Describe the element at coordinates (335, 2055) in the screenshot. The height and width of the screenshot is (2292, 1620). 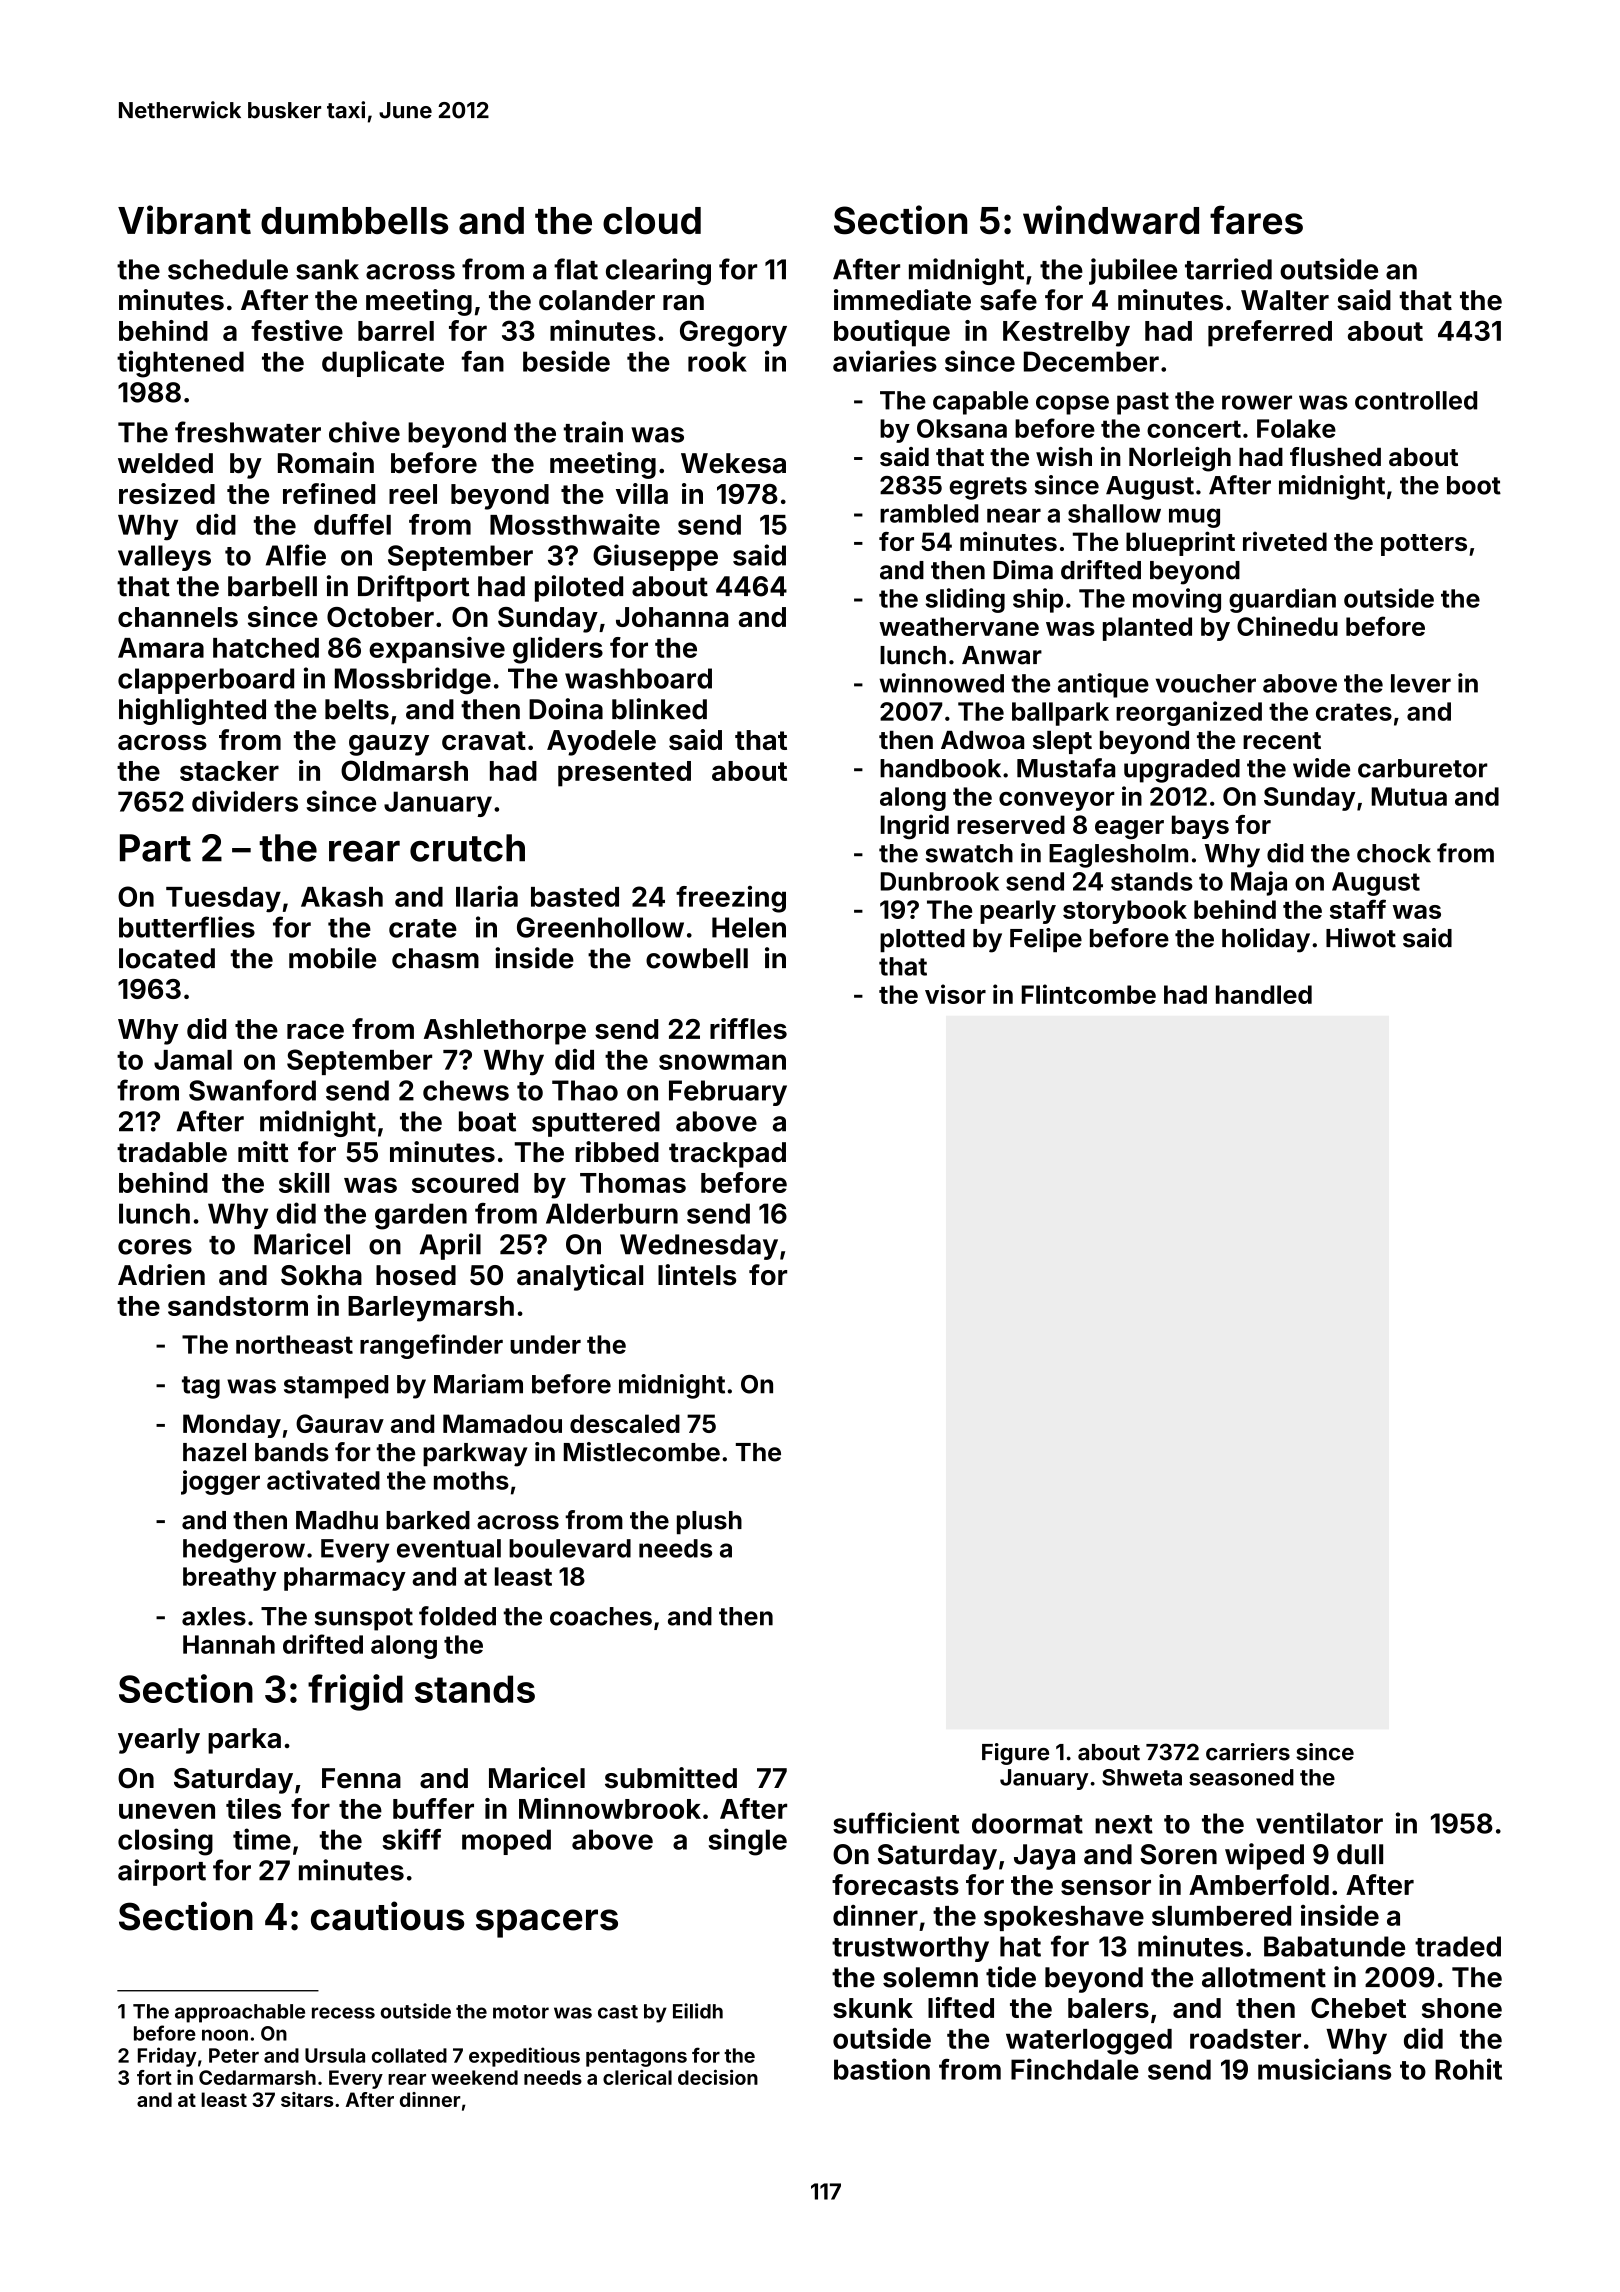
I see `Ursula` at that location.
